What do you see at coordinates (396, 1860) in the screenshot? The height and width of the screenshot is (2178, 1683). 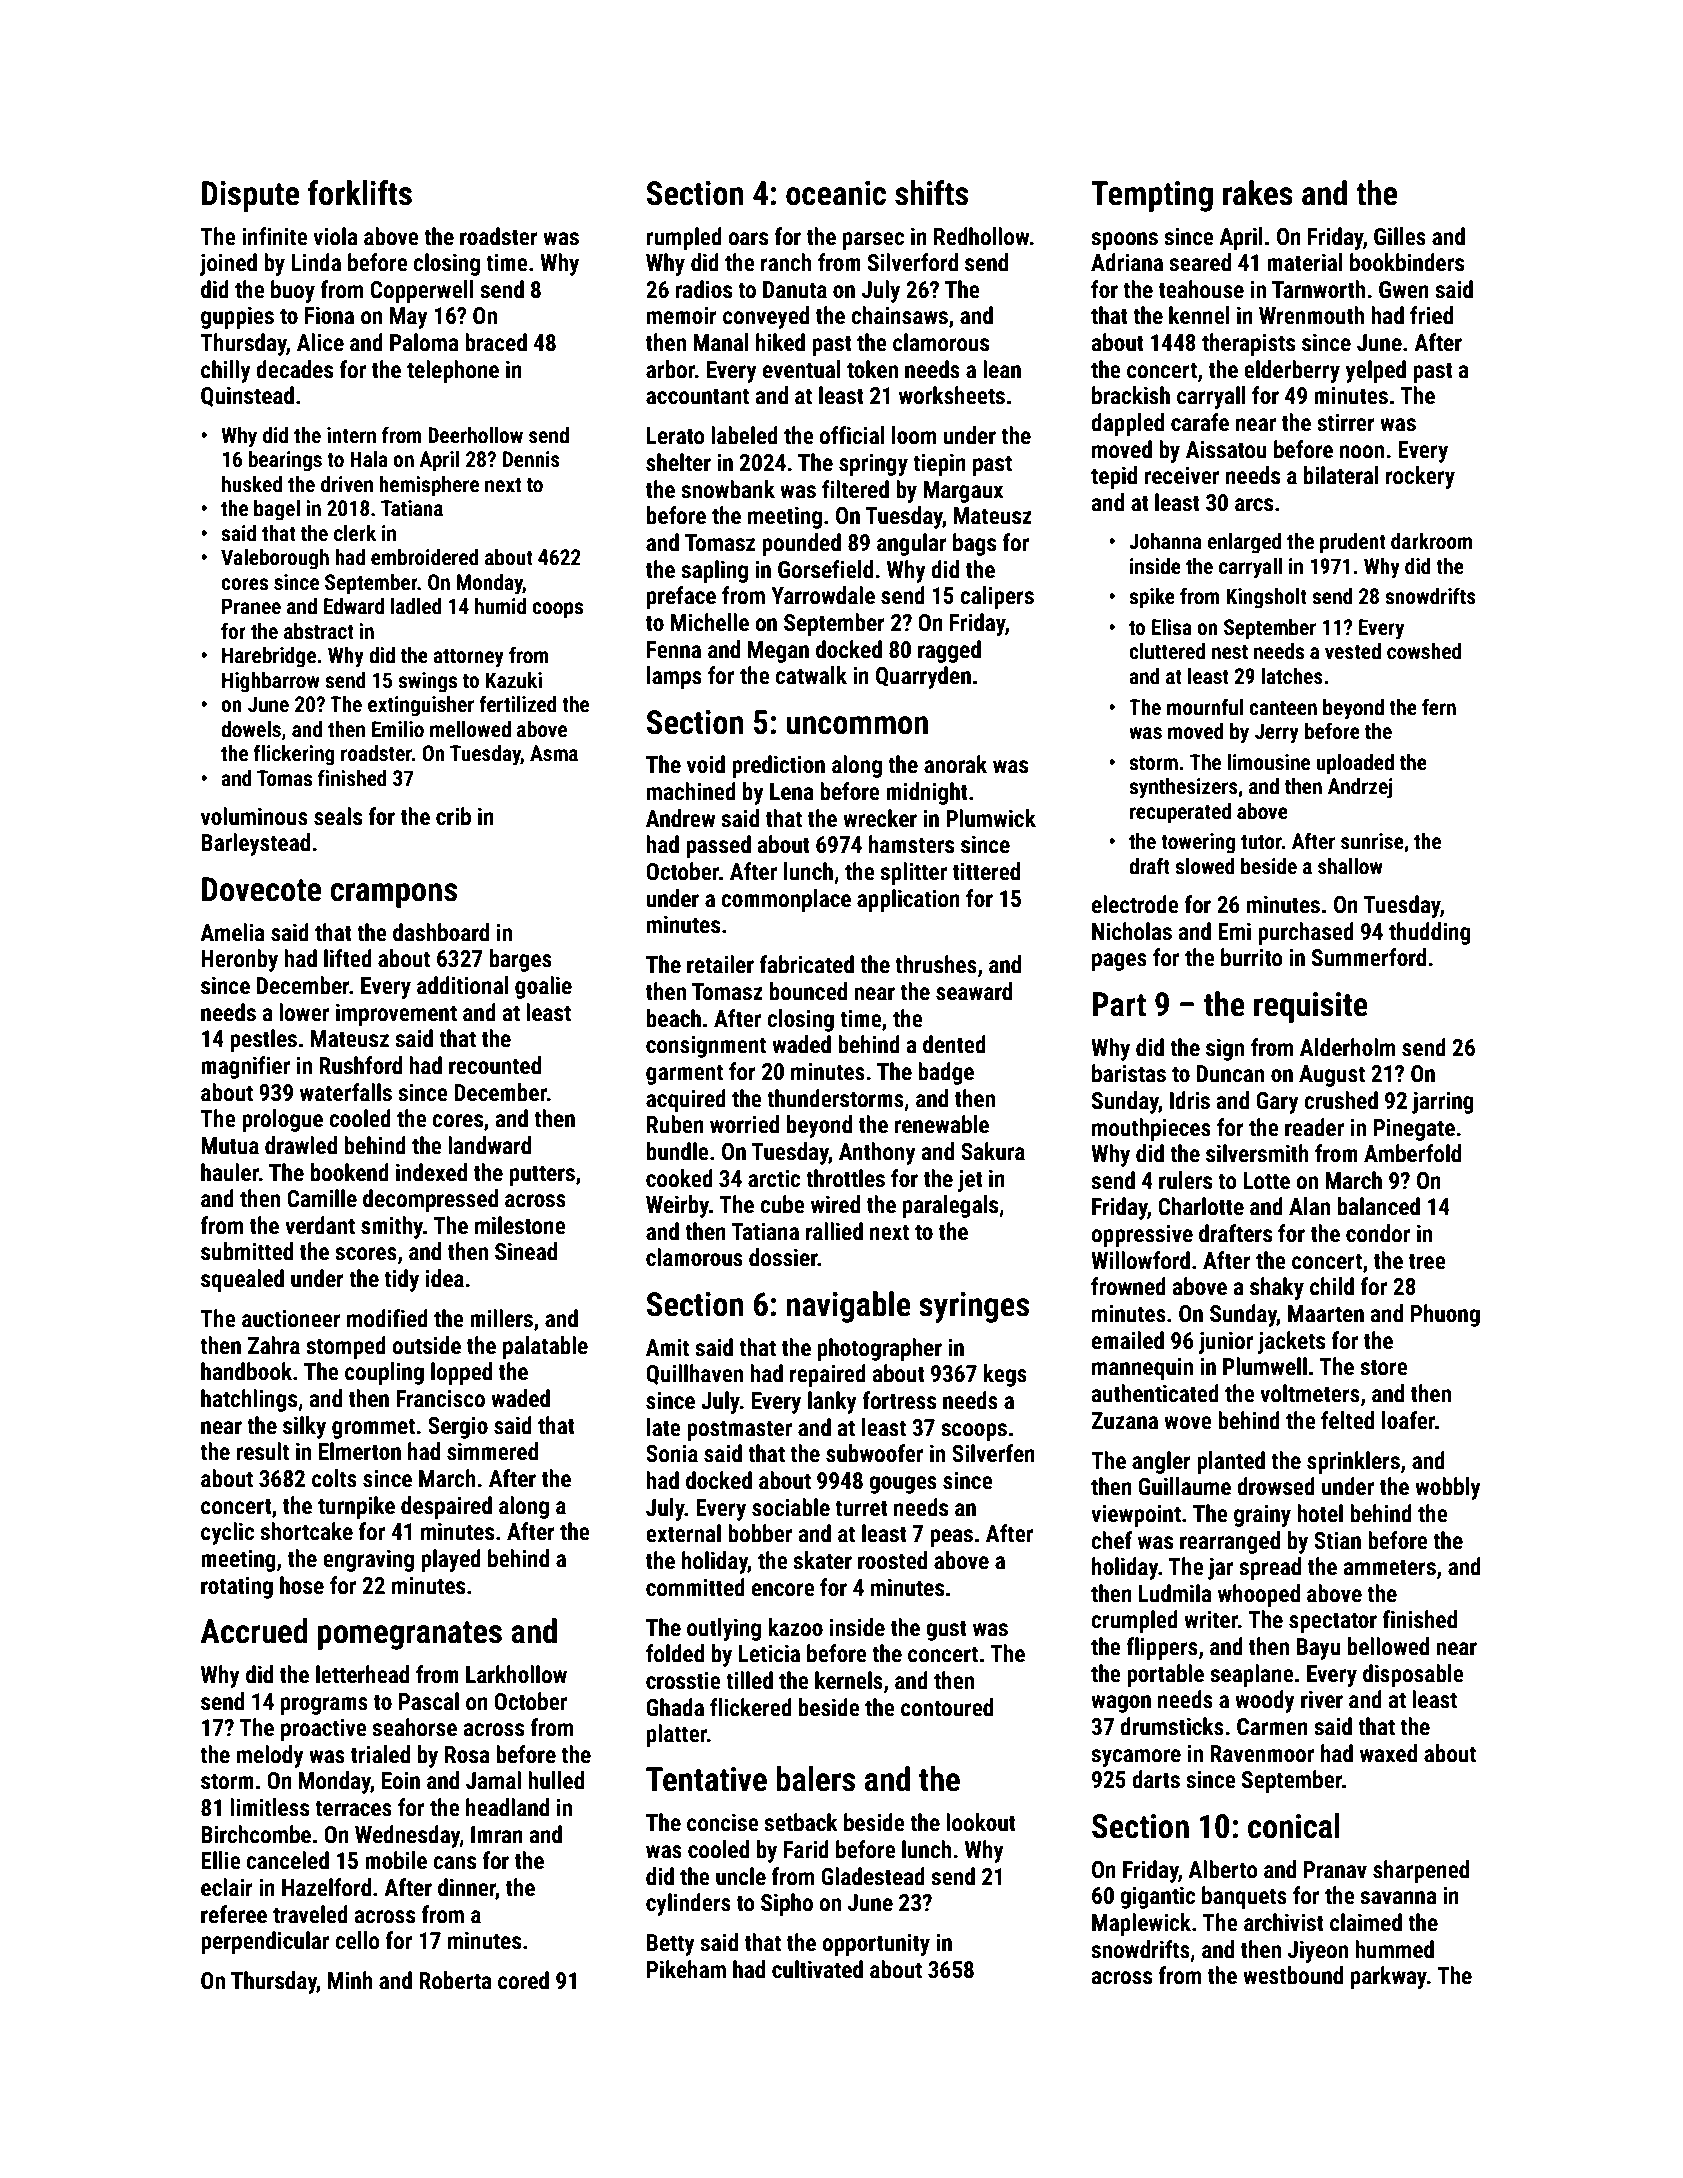 I see `mobile` at bounding box center [396, 1860].
